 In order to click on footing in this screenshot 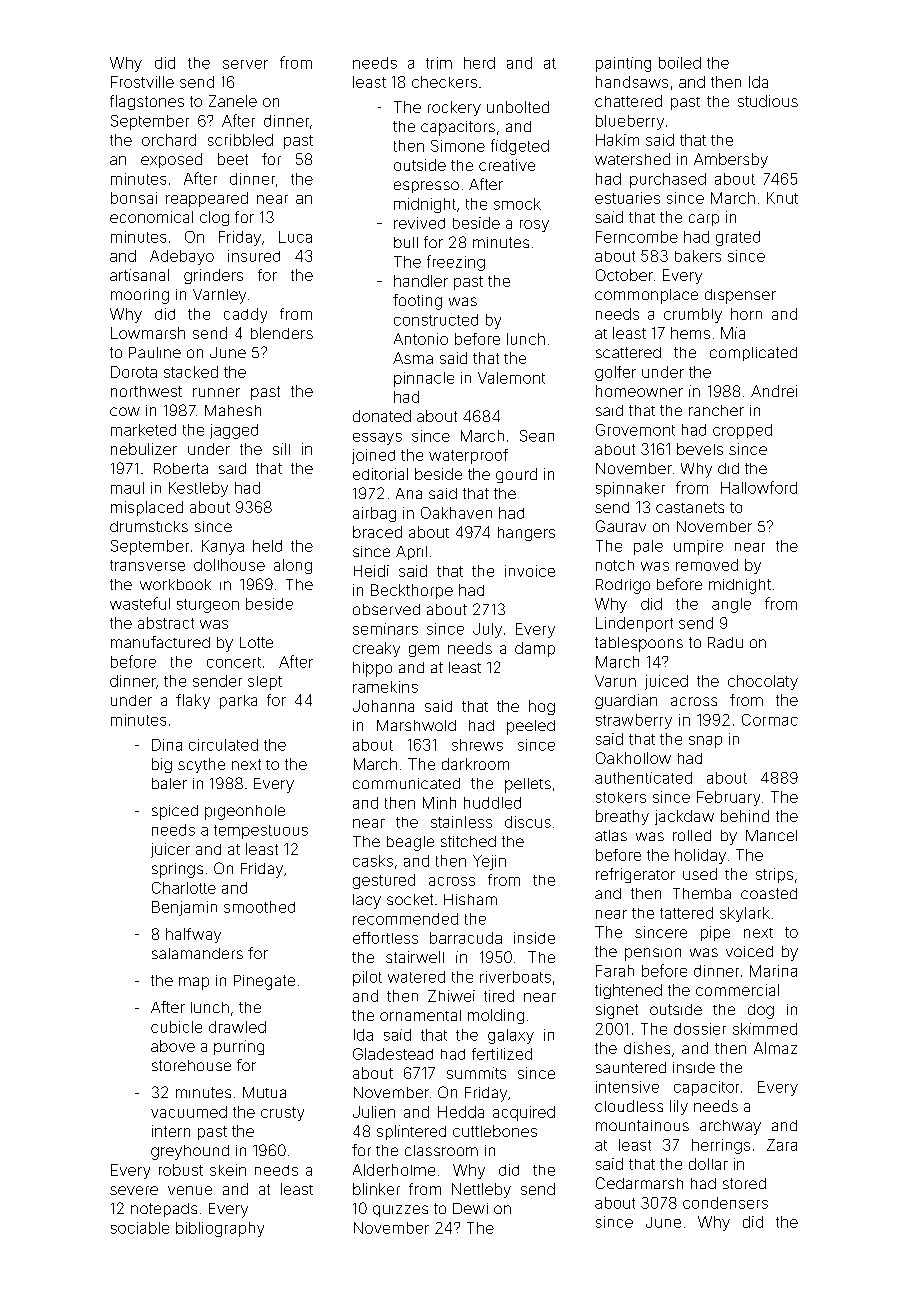, I will do `click(417, 302)`.
